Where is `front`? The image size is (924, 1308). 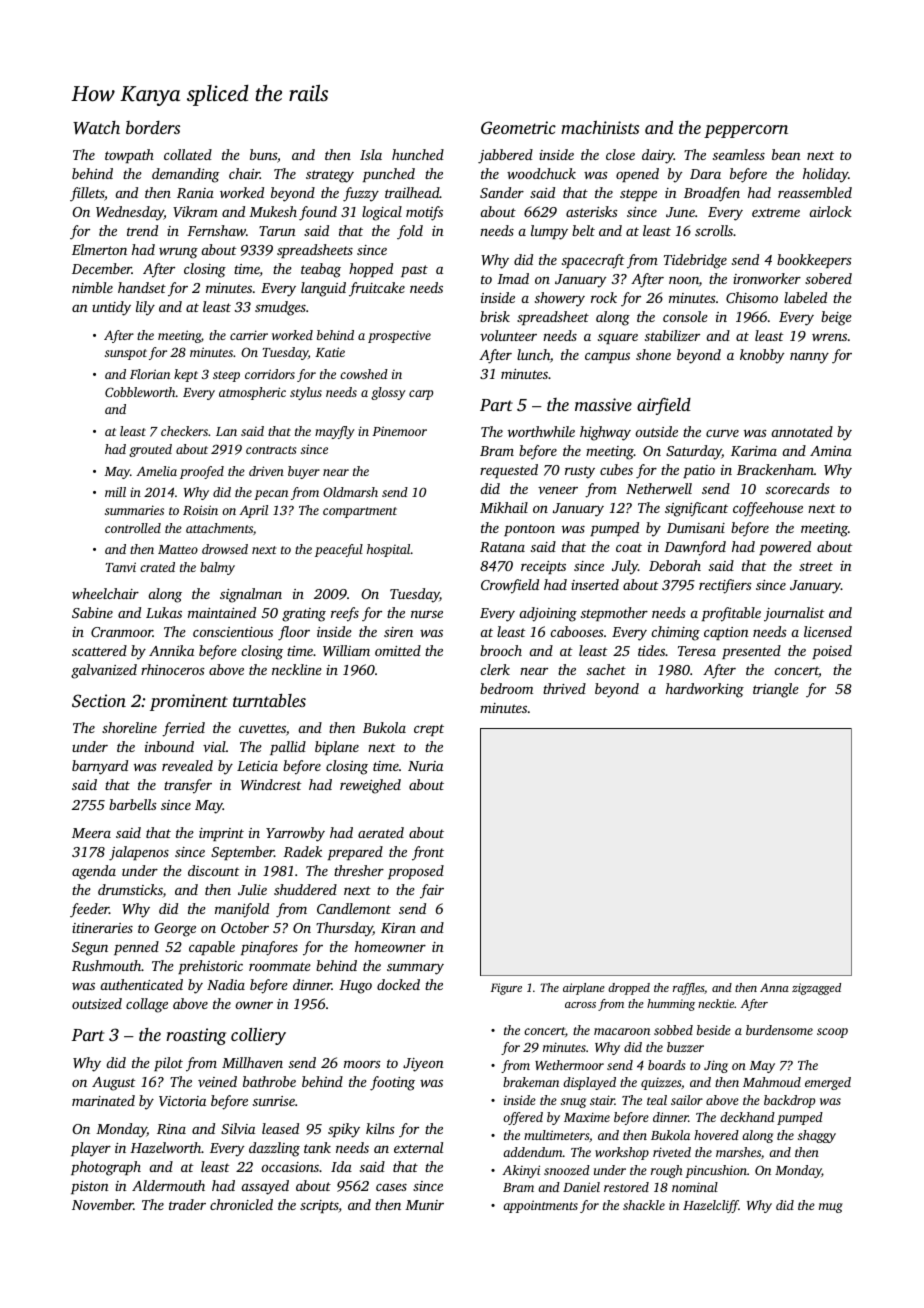
front is located at coordinates (428, 853).
